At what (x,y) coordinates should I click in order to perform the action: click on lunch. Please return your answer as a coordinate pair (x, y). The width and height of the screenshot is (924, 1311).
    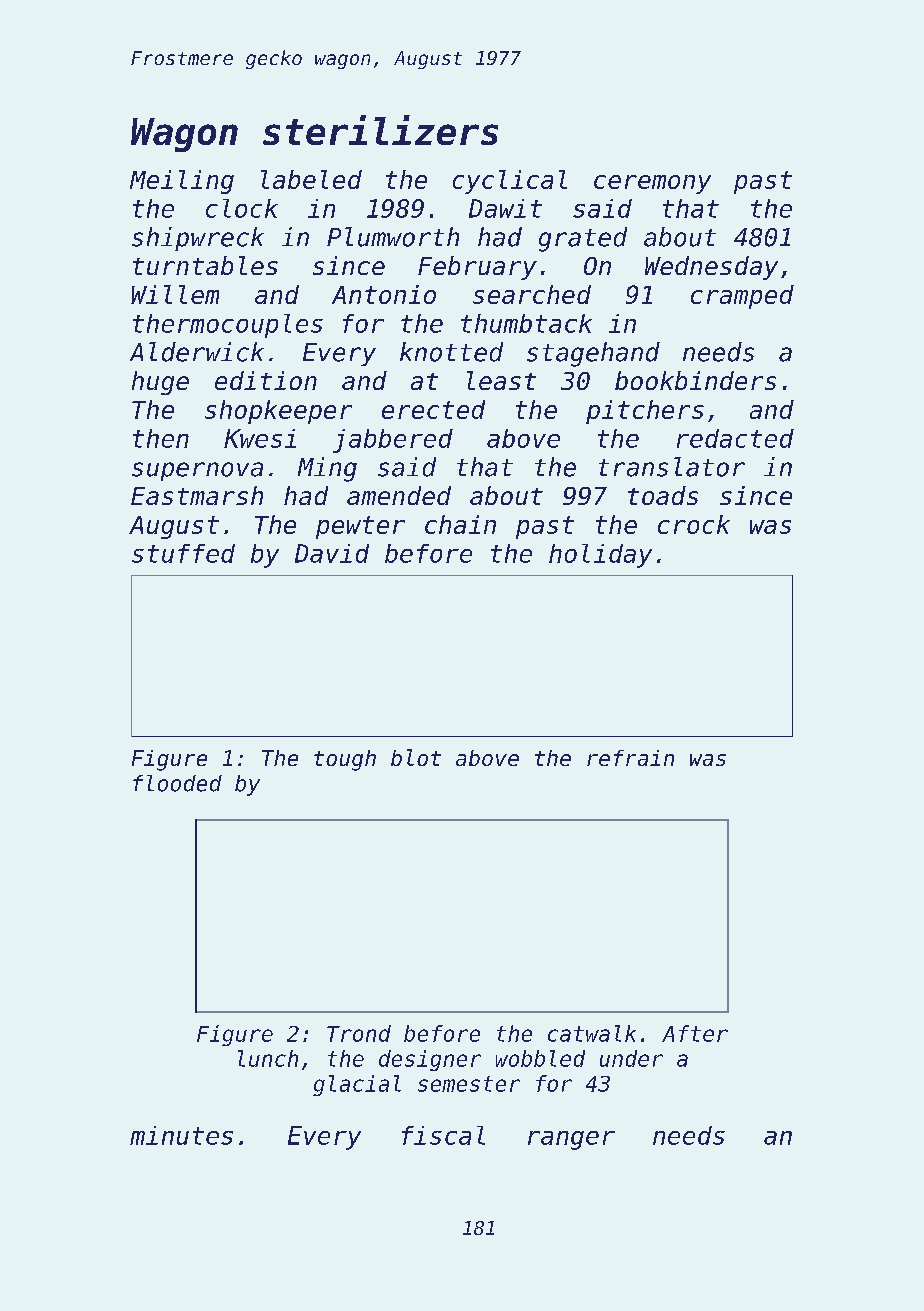
    Looking at the image, I should click on (268, 1058).
